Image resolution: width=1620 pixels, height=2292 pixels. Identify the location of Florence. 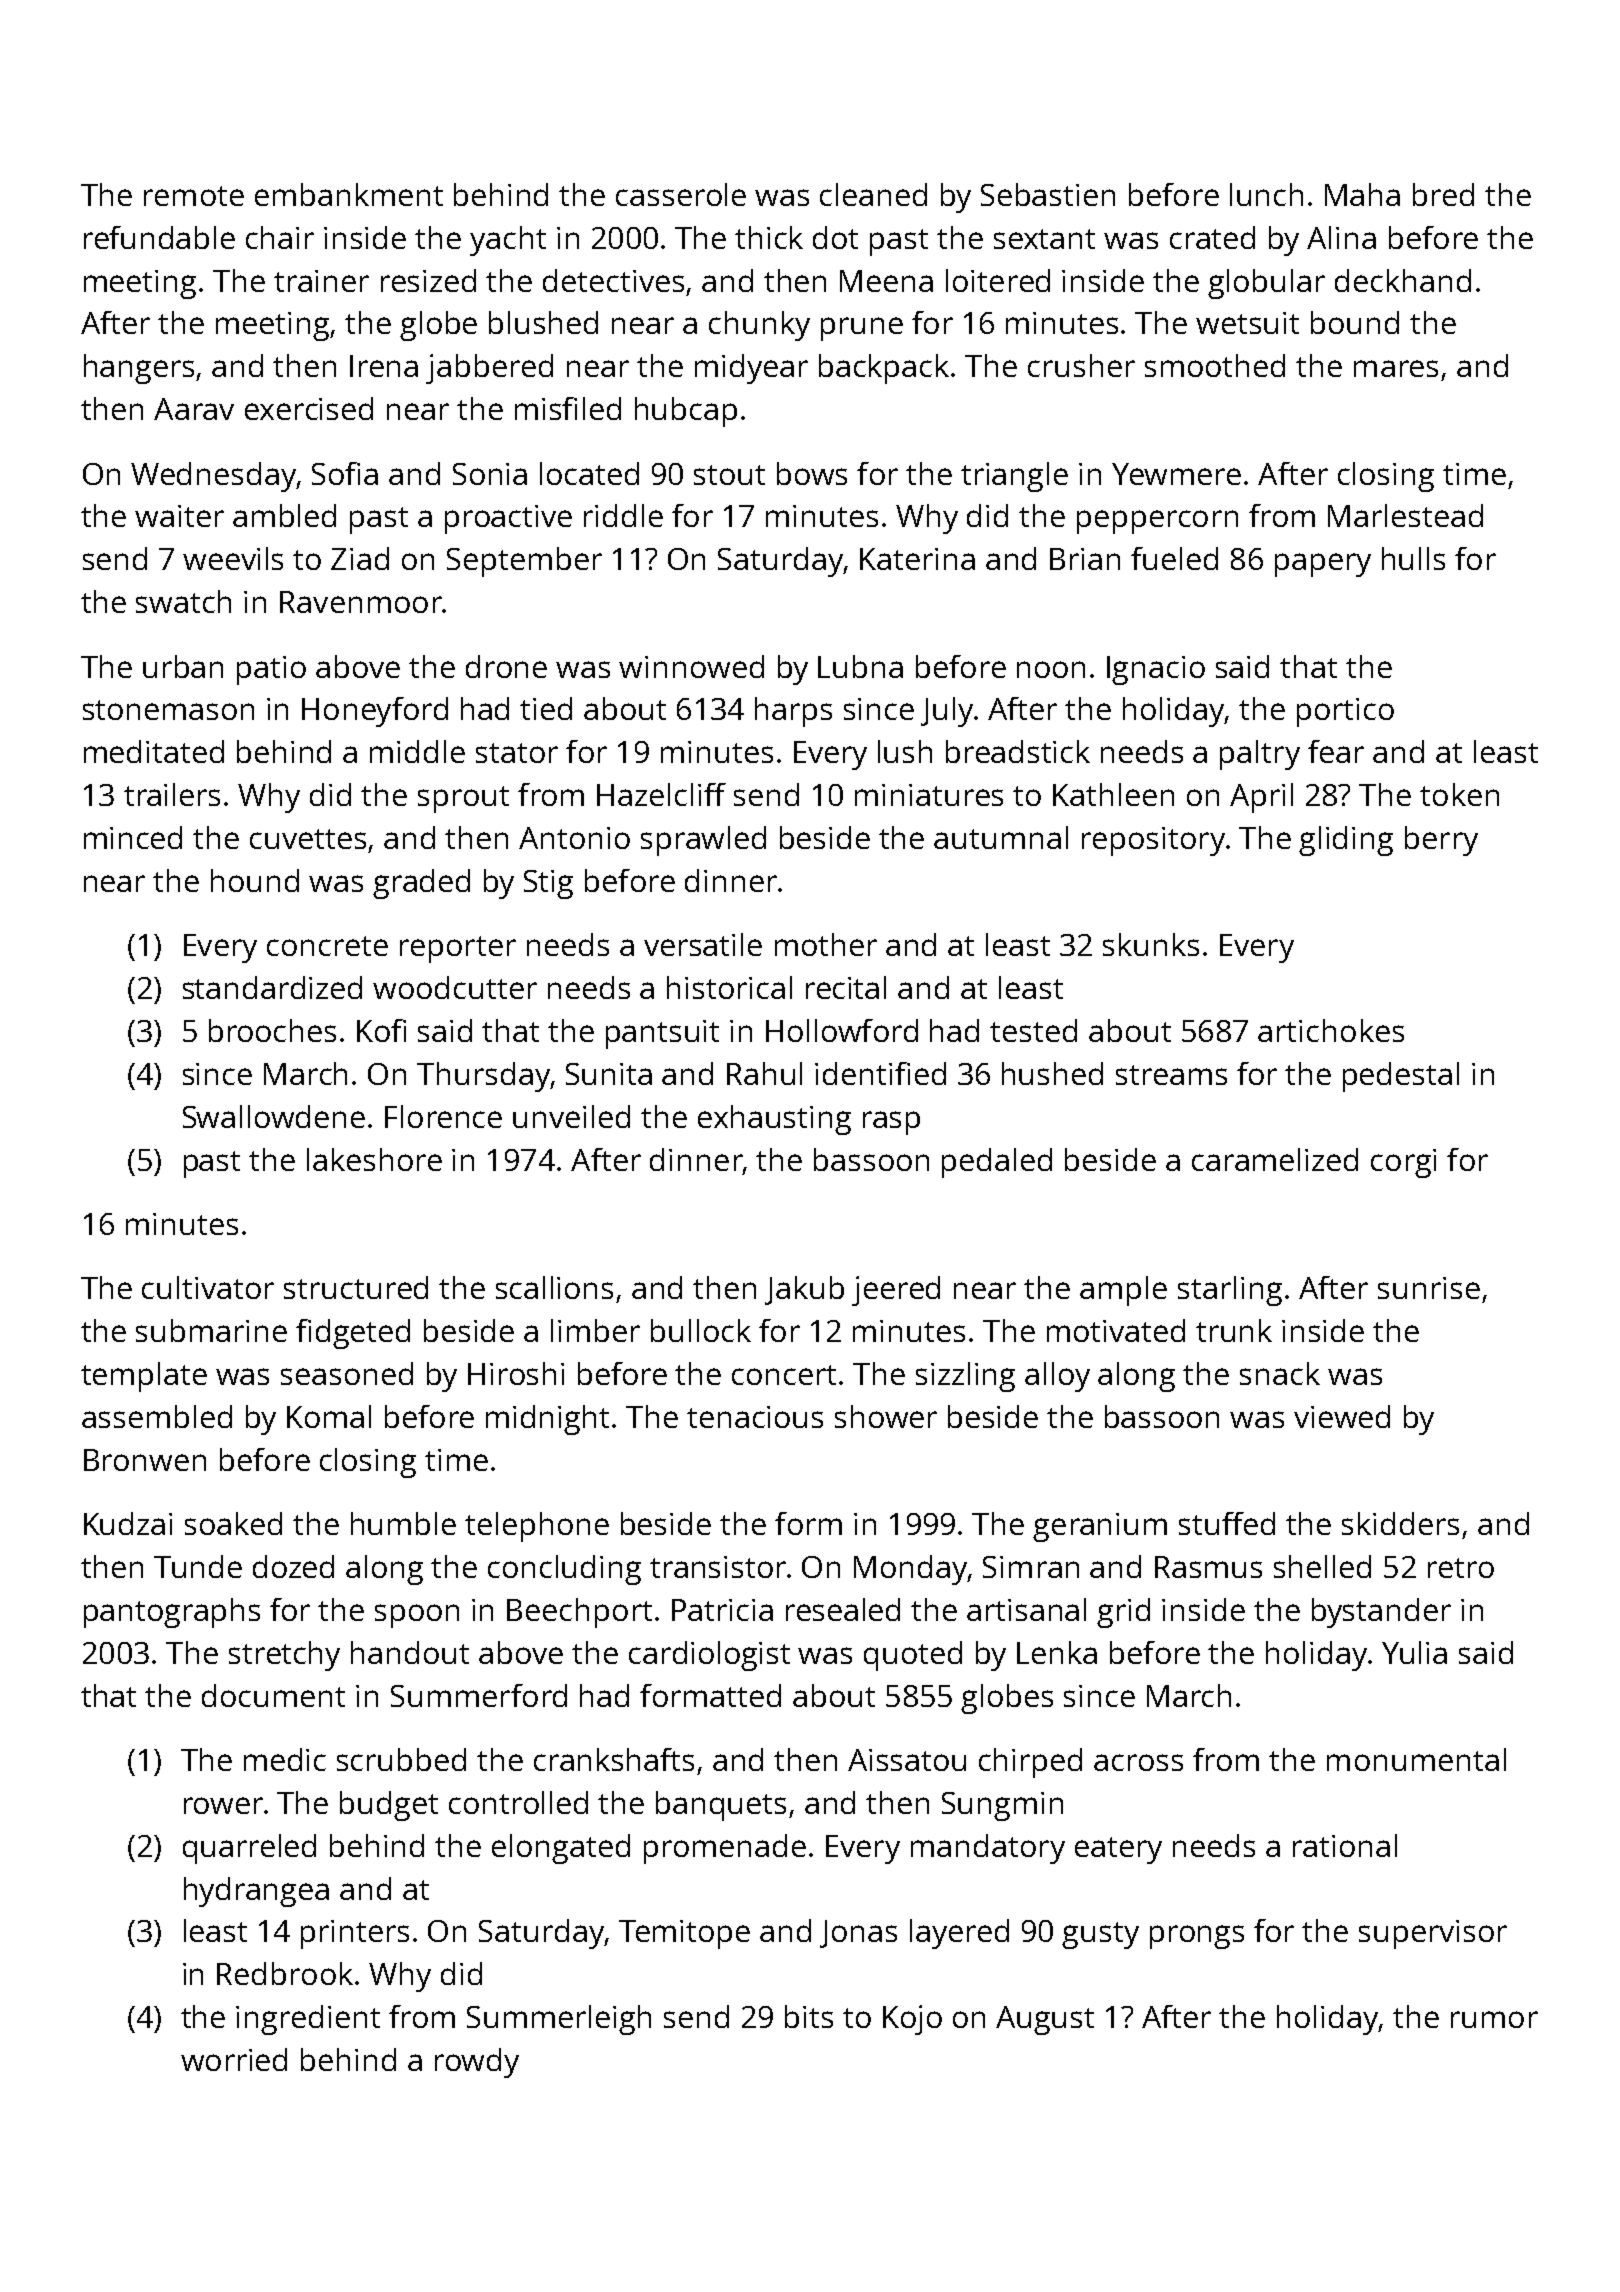
(443, 1116).
